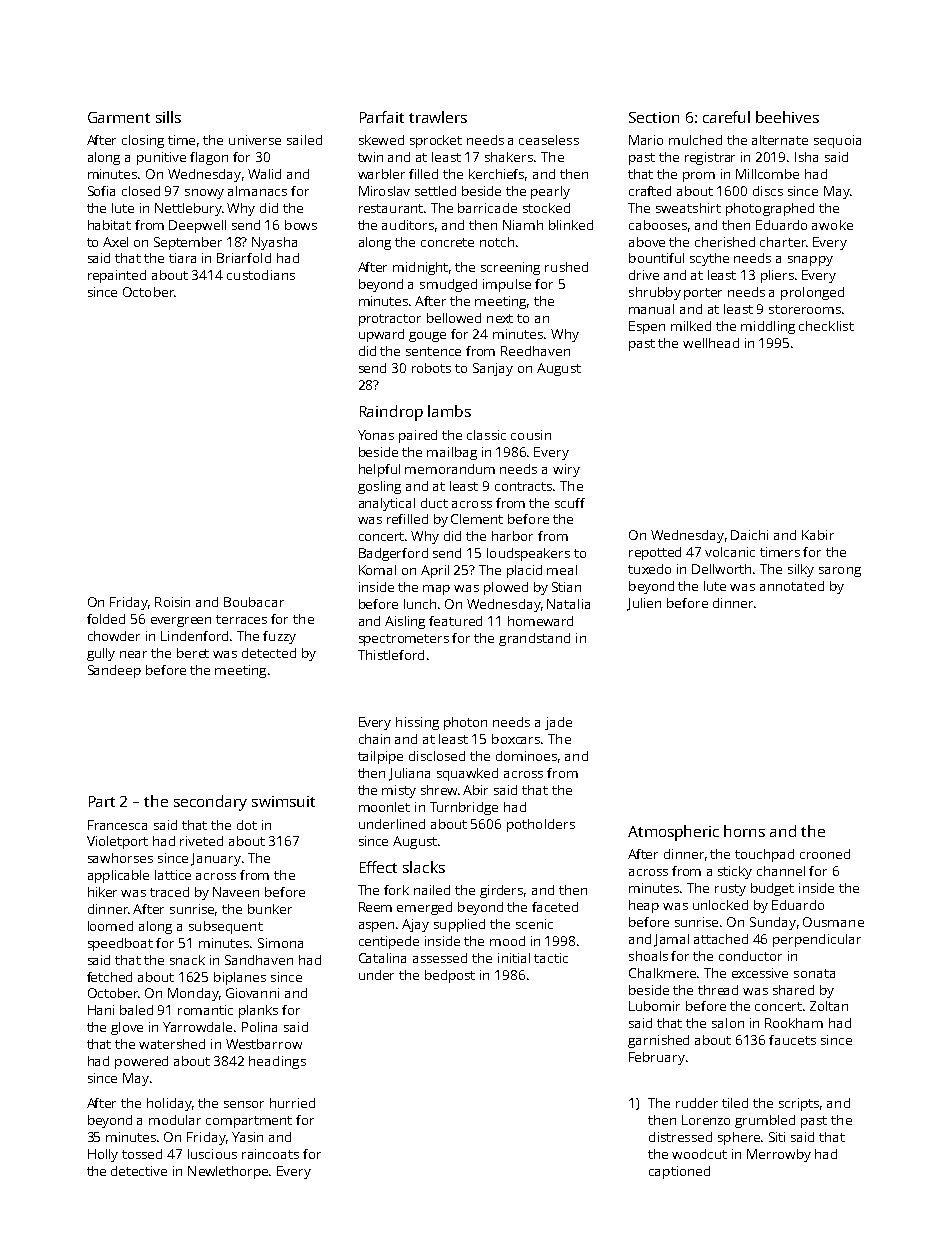 Image resolution: width=952 pixels, height=1233 pixels. What do you see at coordinates (655, 553) in the screenshot?
I see `repotted` at bounding box center [655, 553].
